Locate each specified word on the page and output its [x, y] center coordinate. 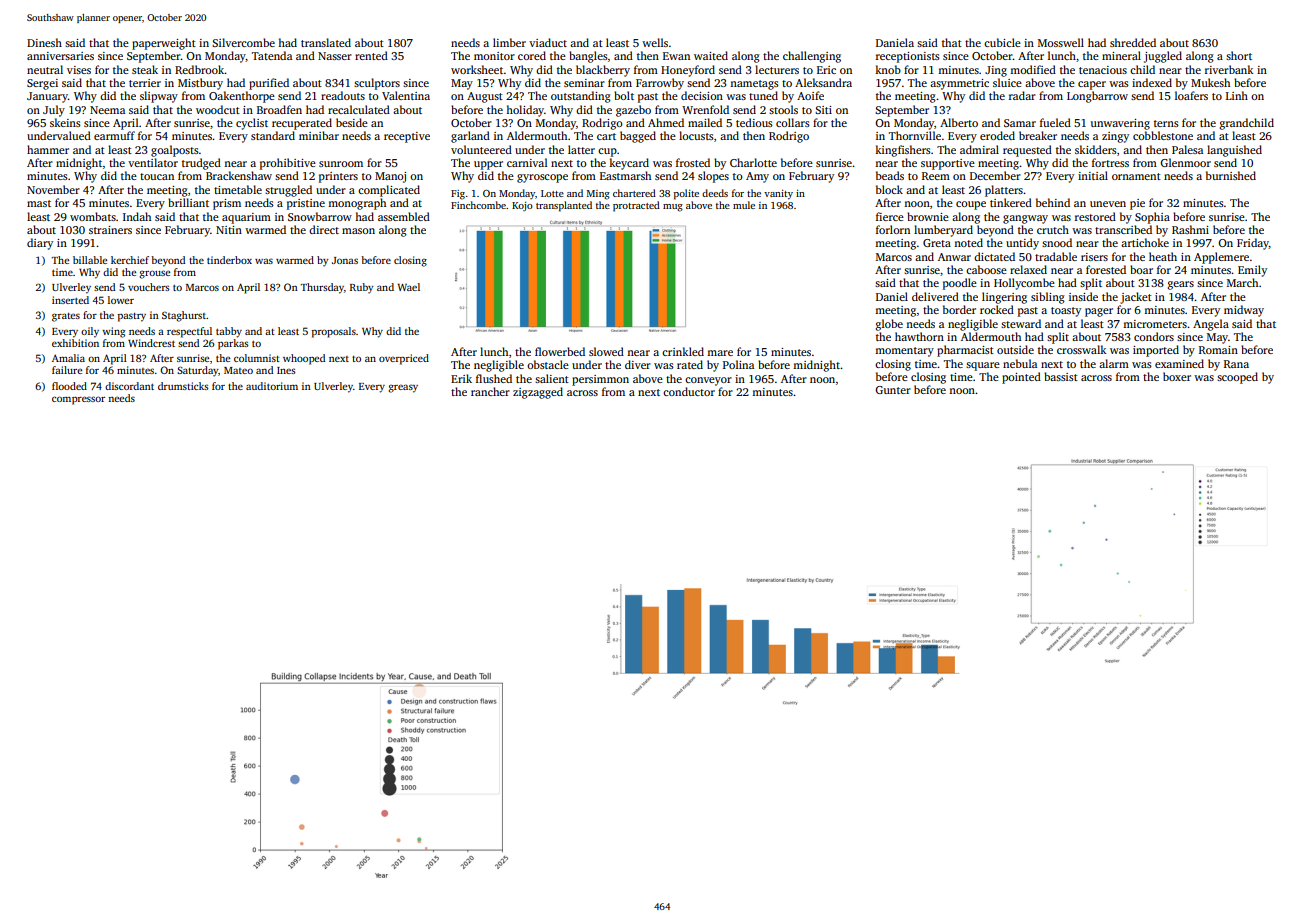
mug [673, 208]
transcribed [1123, 229]
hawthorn [919, 336]
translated [326, 42]
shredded [1133, 42]
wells [655, 42]
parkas [233, 344]
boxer [1177, 376]
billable [90, 260]
